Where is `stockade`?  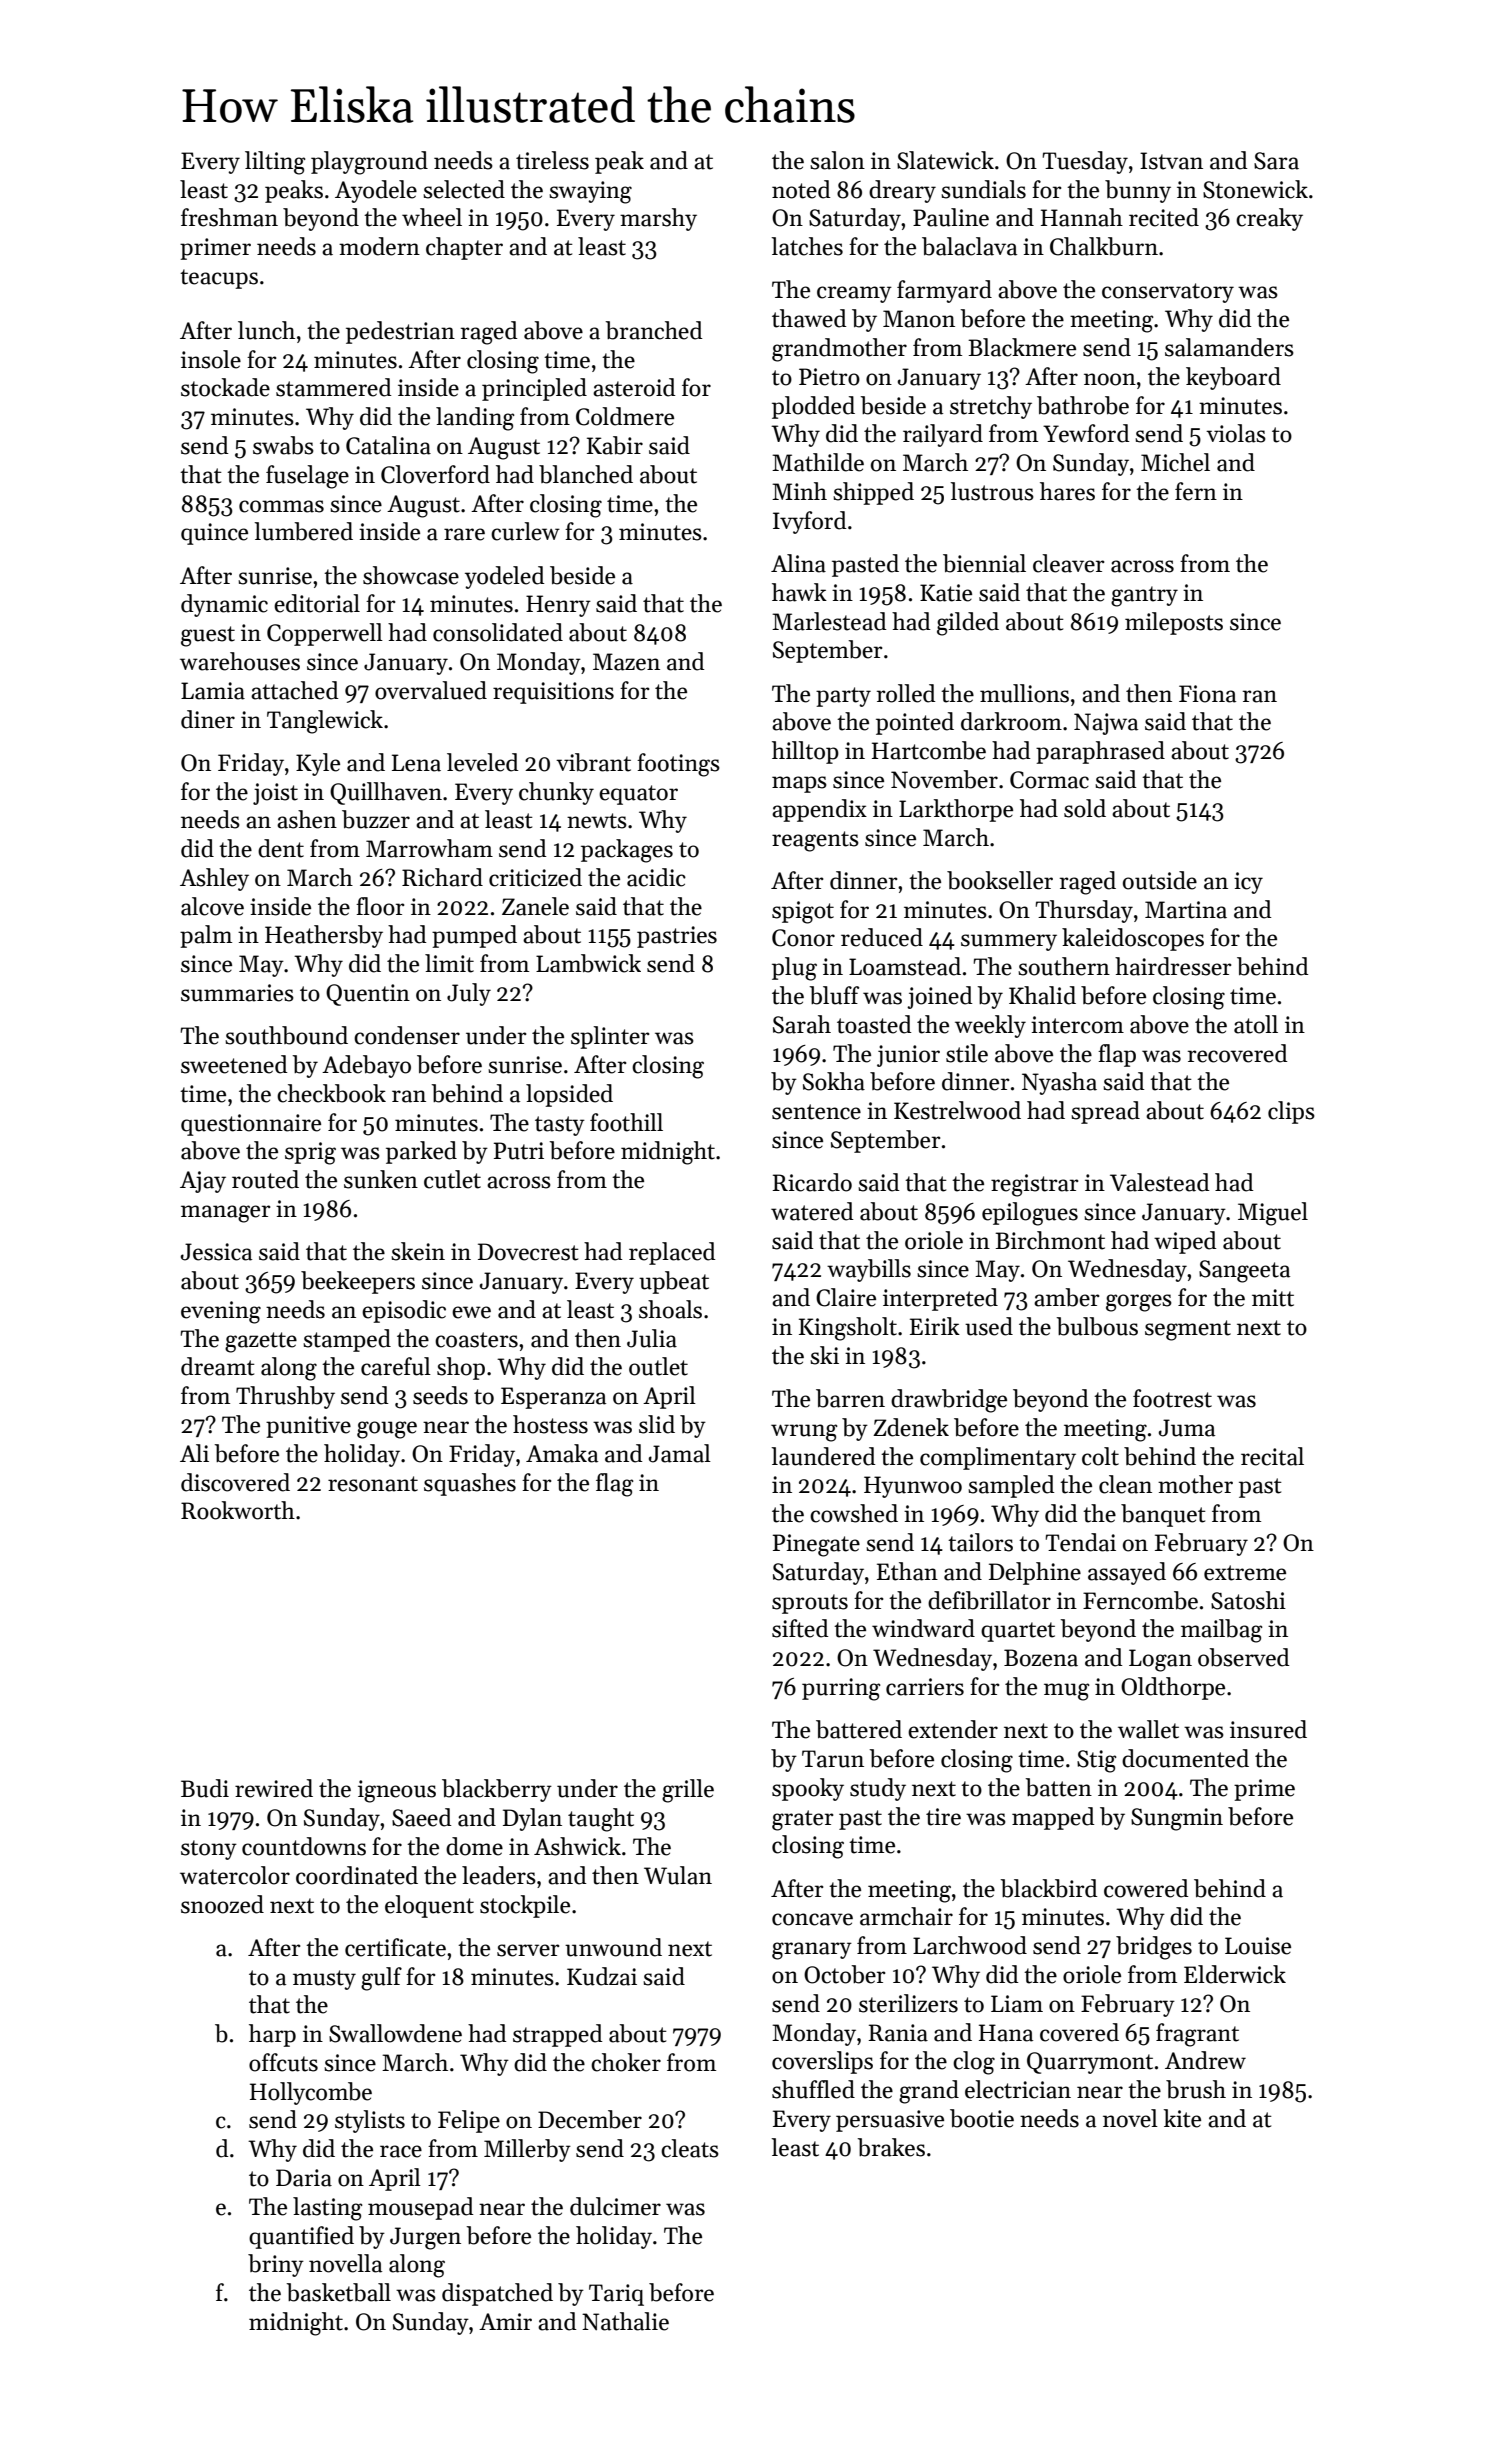
stockade is located at coordinates (225, 387).
